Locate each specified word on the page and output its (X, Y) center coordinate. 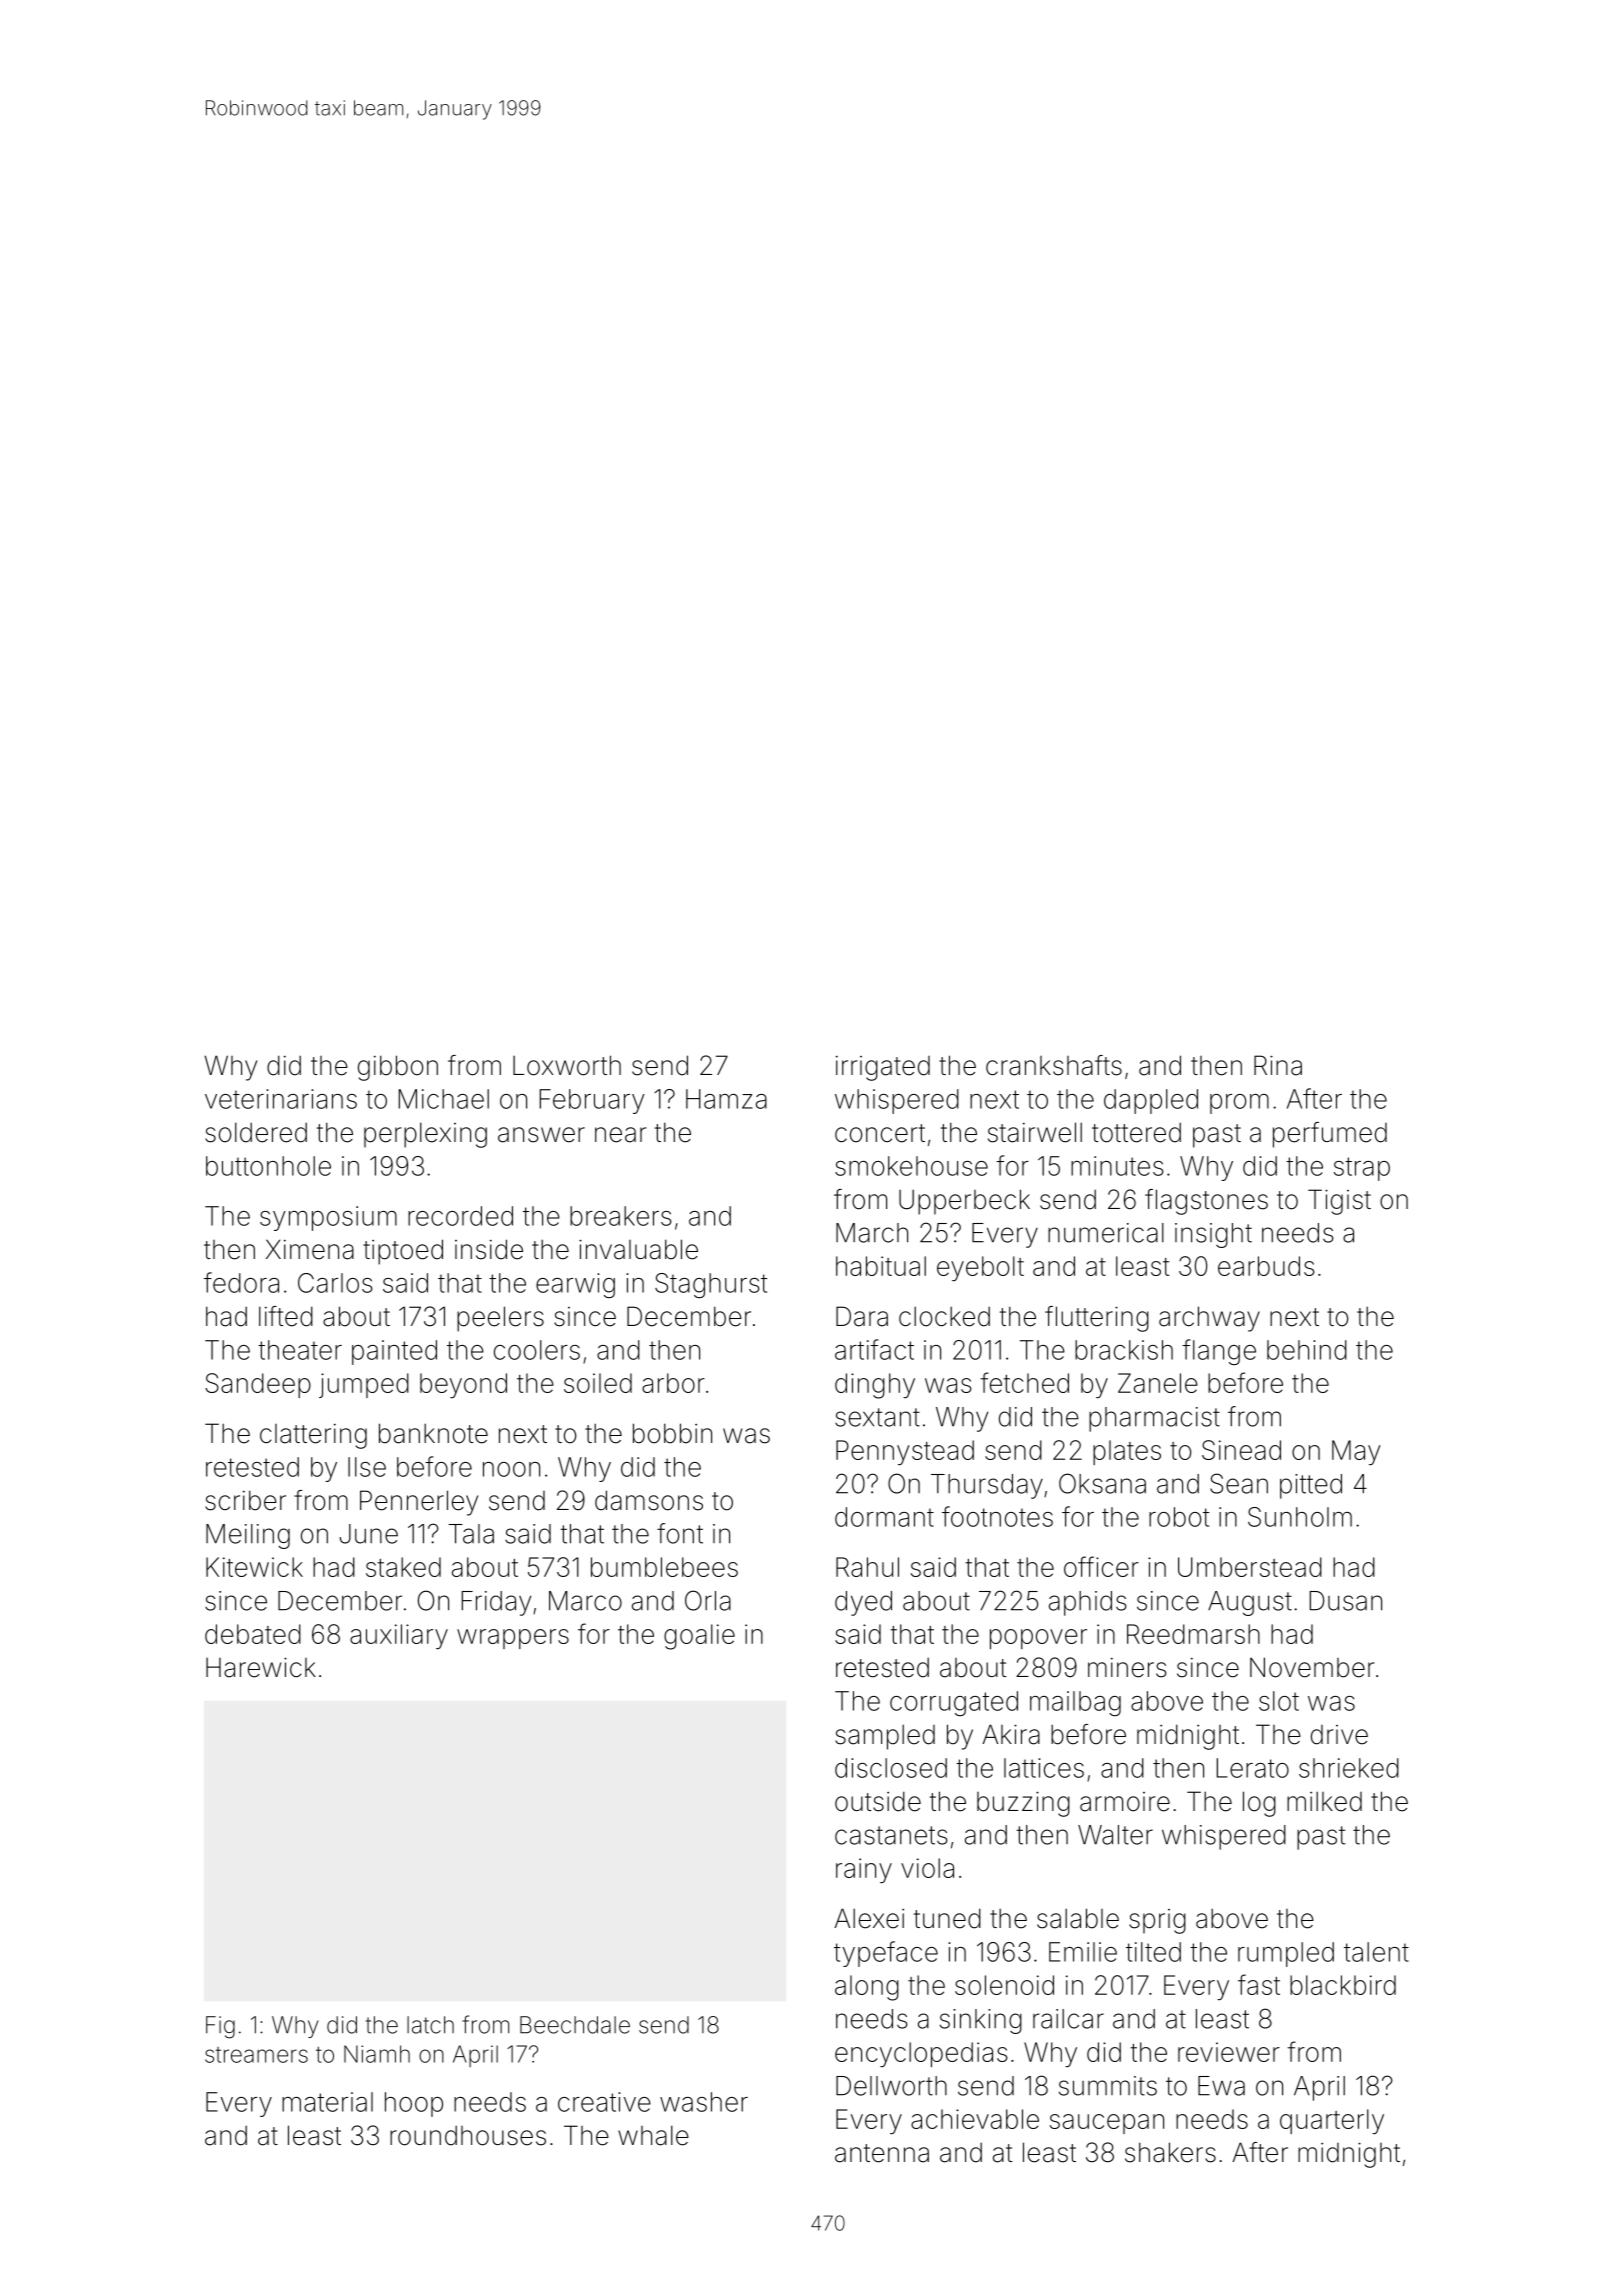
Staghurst (711, 1285)
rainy (864, 1871)
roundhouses (468, 2135)
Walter (1115, 1835)
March (872, 1233)
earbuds (1266, 1266)
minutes (1117, 1166)
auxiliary (399, 1637)
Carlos (335, 1283)
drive (1339, 1735)
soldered (256, 1132)
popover (1038, 1639)
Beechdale (575, 2025)
